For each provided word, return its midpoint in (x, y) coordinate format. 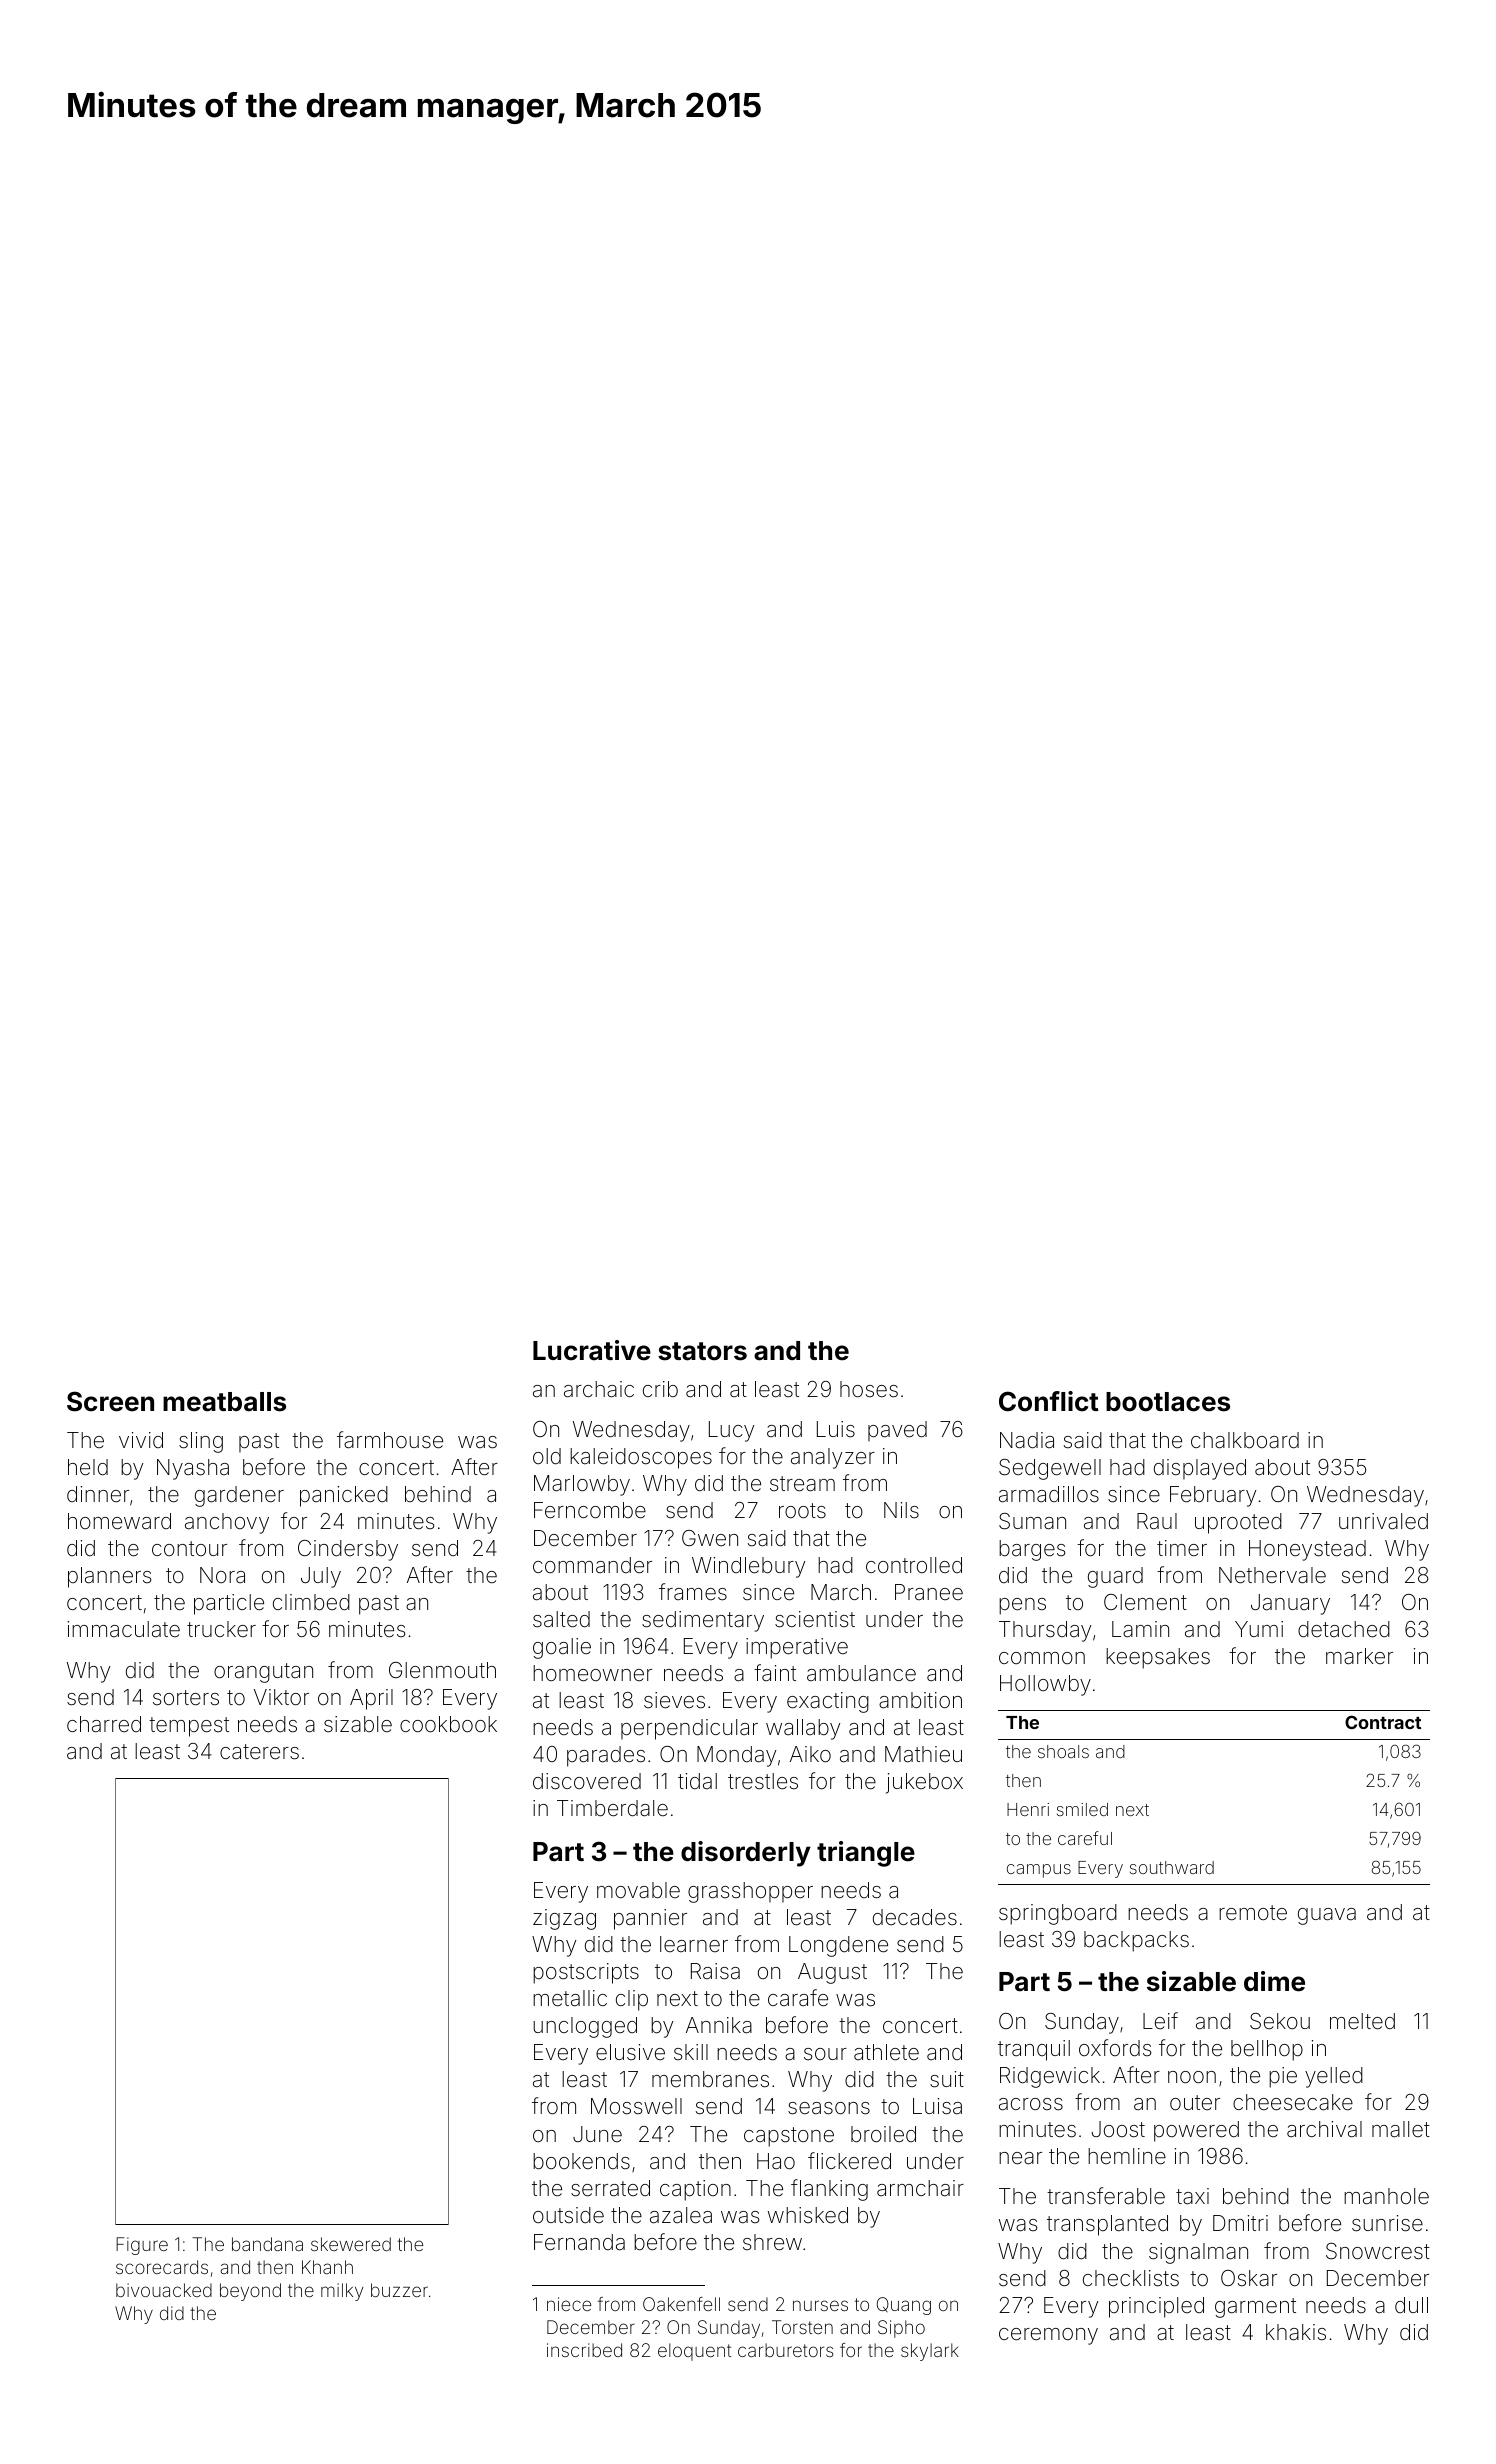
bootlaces (1168, 1402)
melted (1362, 2021)
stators (702, 1351)
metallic (570, 1998)
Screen (110, 1401)
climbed (311, 1602)
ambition (920, 1700)
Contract (1383, 1722)
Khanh (327, 2267)
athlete (886, 2052)
